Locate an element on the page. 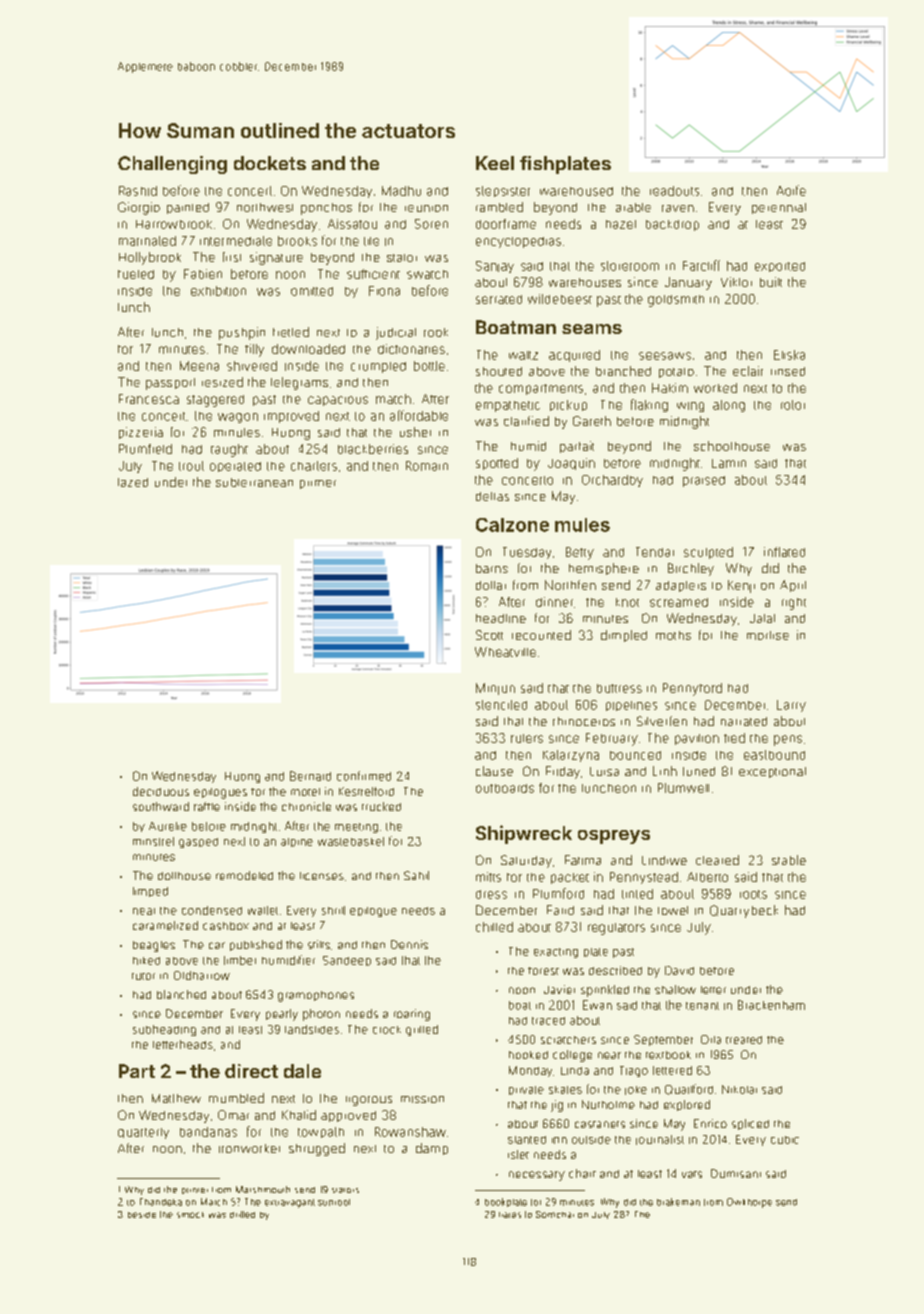  tuned is located at coordinates (699, 771).
